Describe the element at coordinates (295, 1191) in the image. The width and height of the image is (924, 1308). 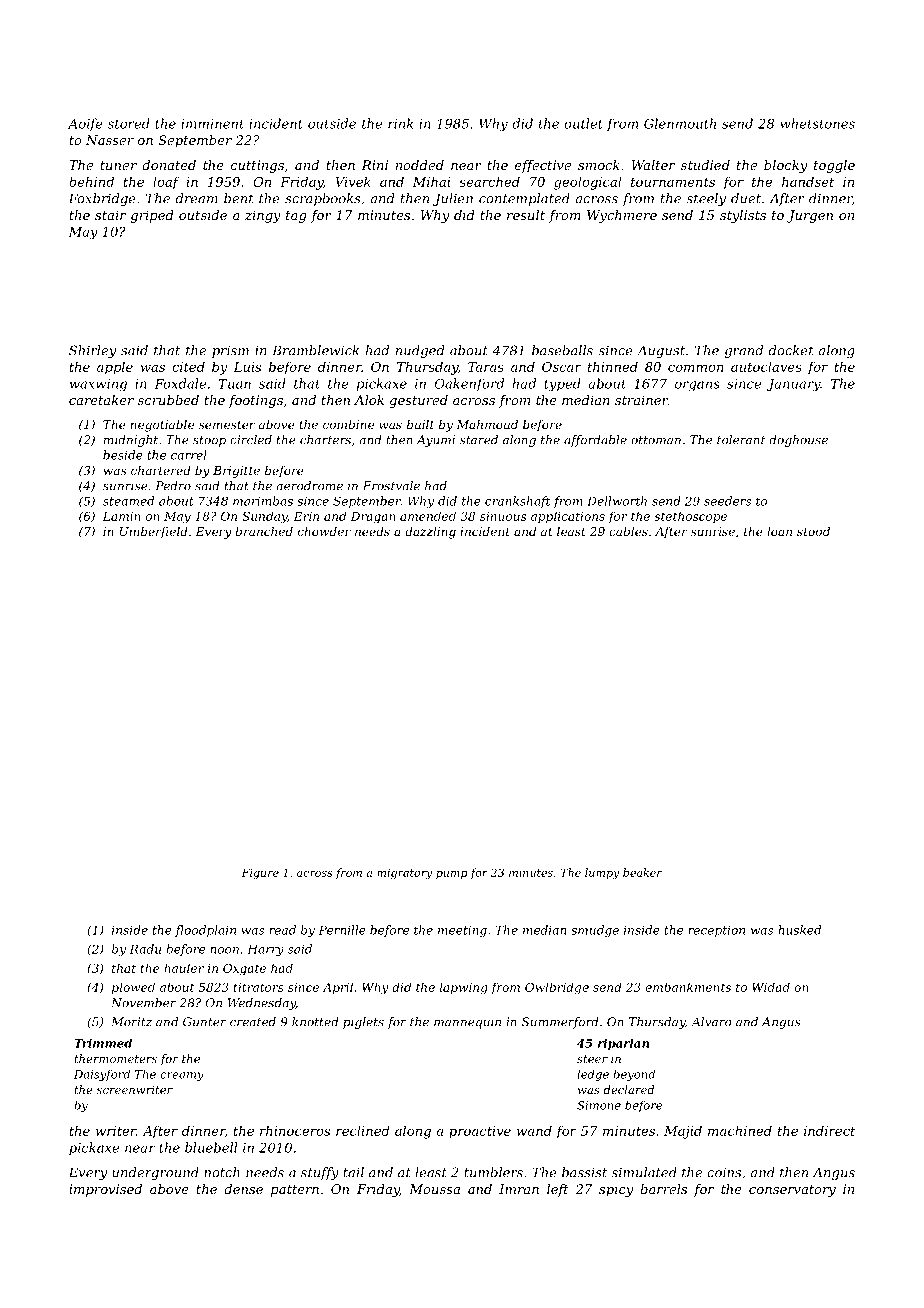
I see `pattern` at that location.
